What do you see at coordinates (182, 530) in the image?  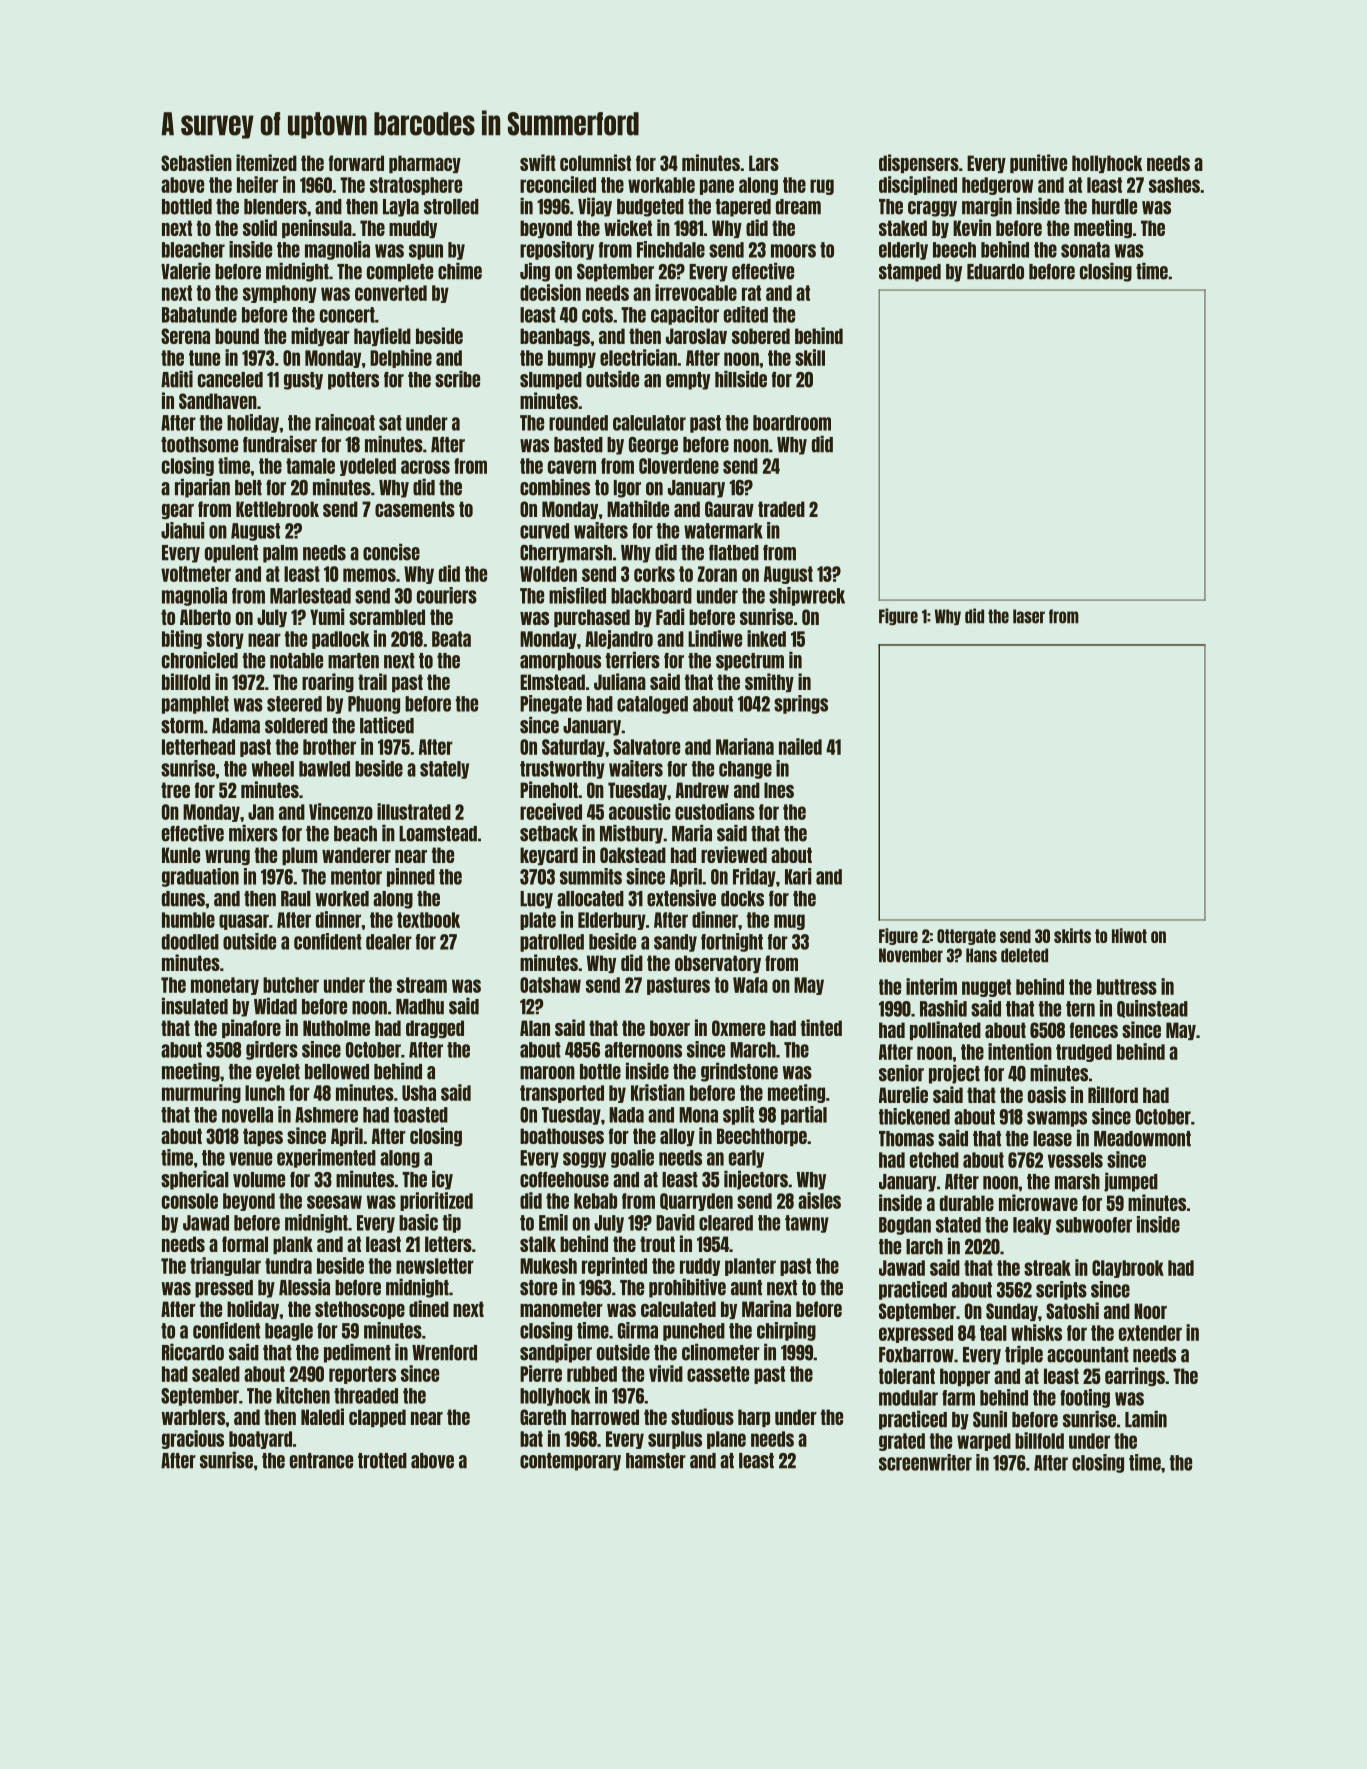 I see `Jiahui` at bounding box center [182, 530].
